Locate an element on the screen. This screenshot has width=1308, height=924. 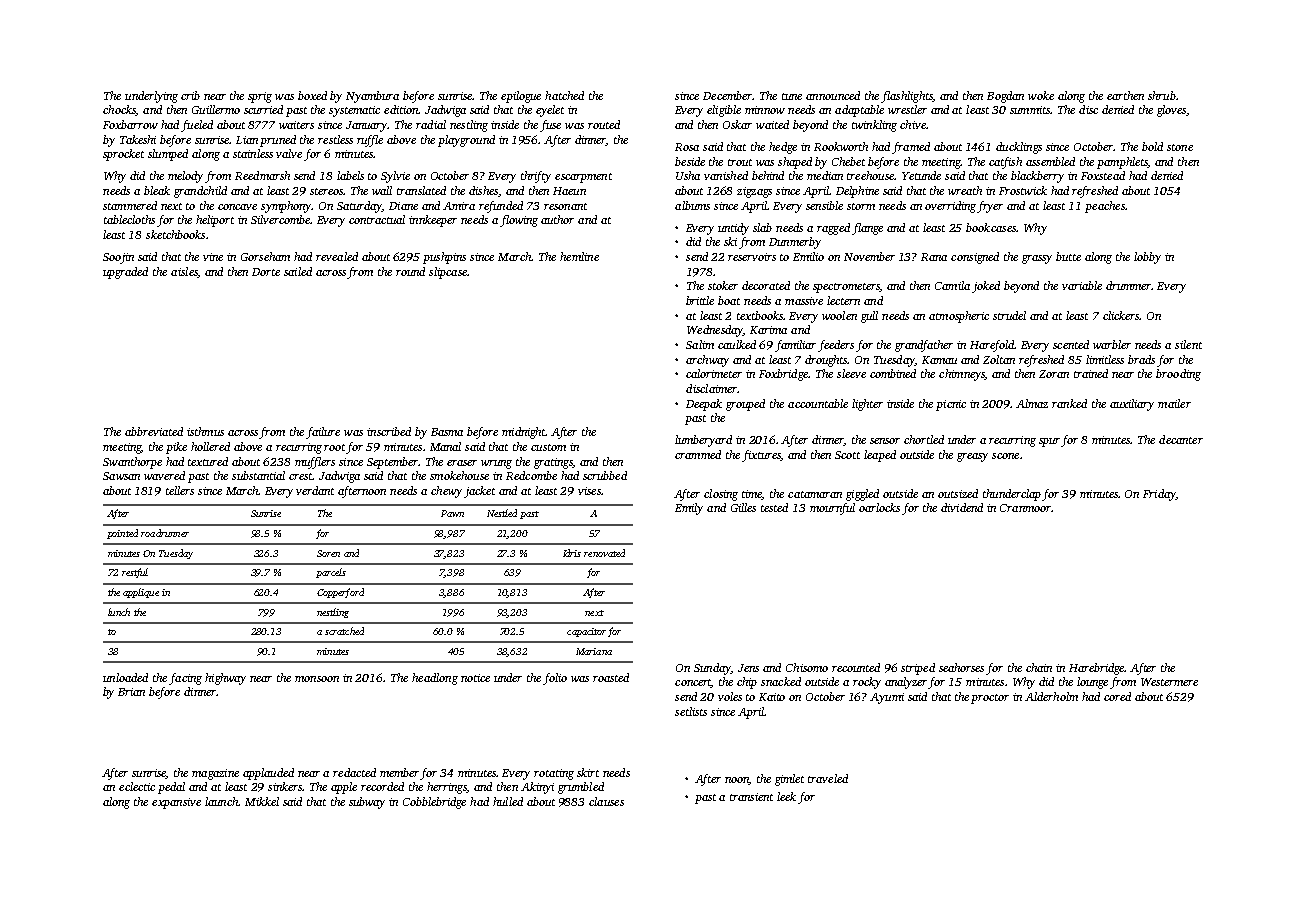
sprig is located at coordinates (260, 97).
